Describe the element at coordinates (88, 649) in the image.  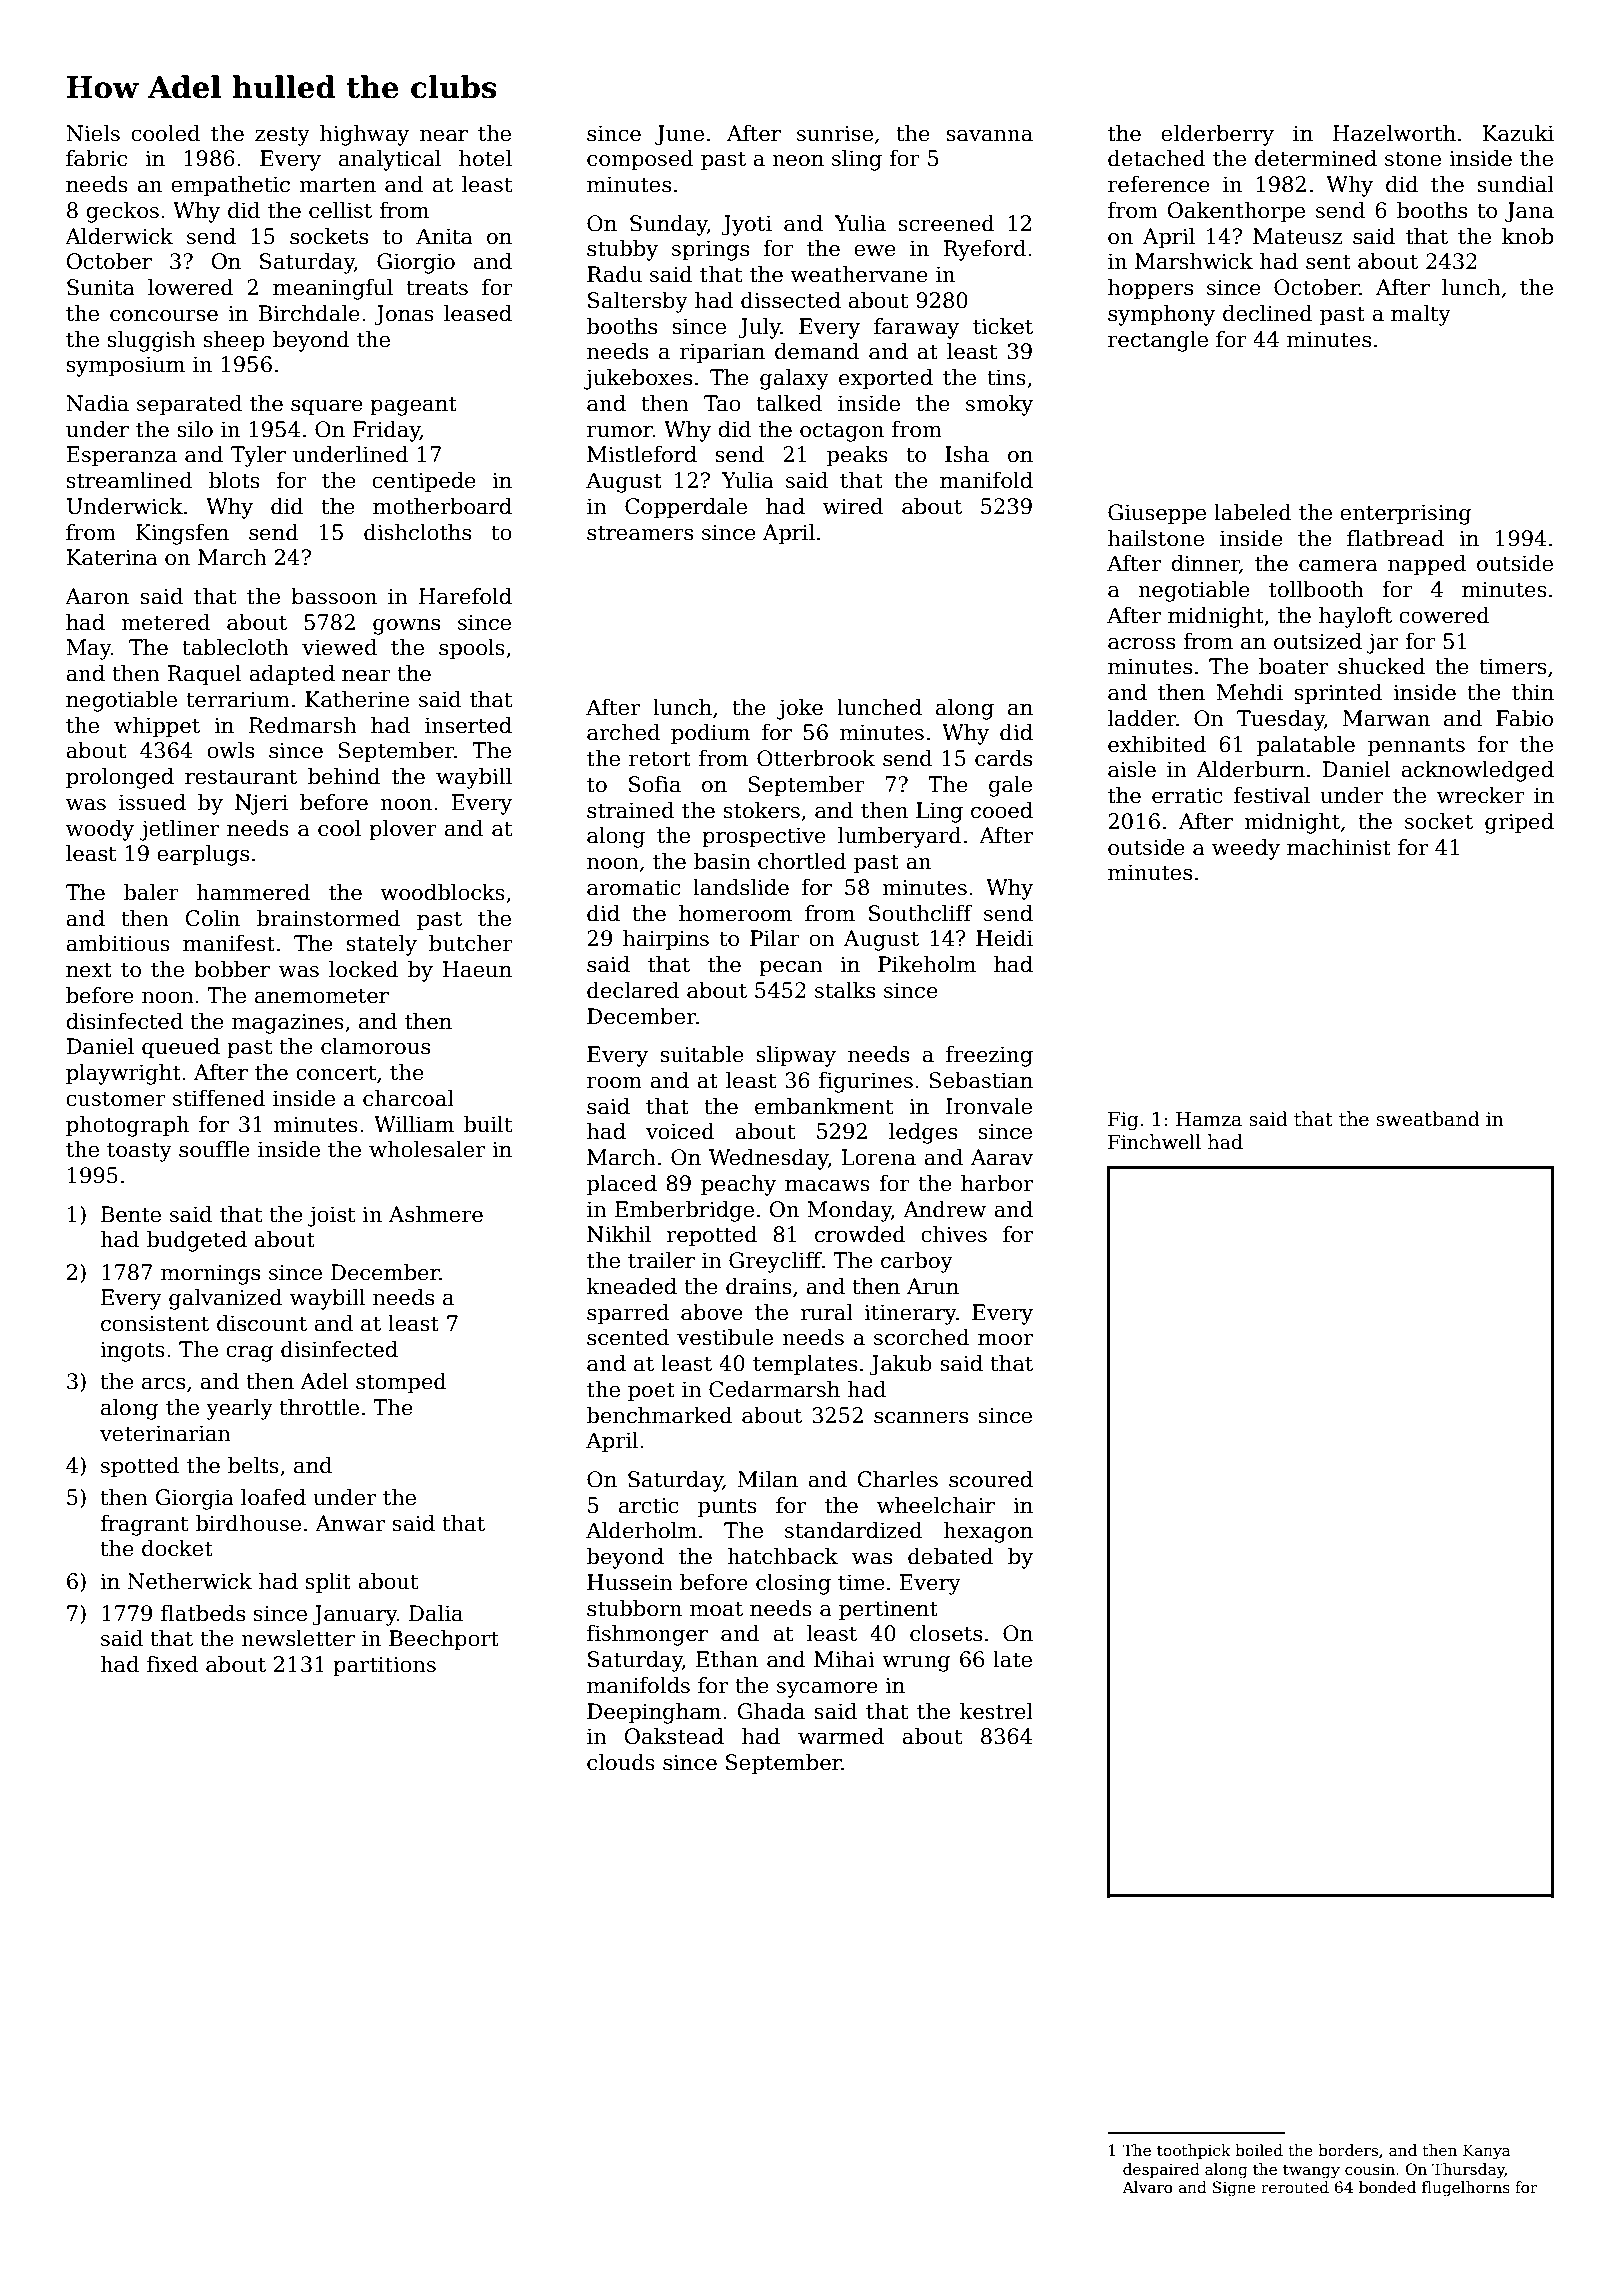
I see `May` at that location.
